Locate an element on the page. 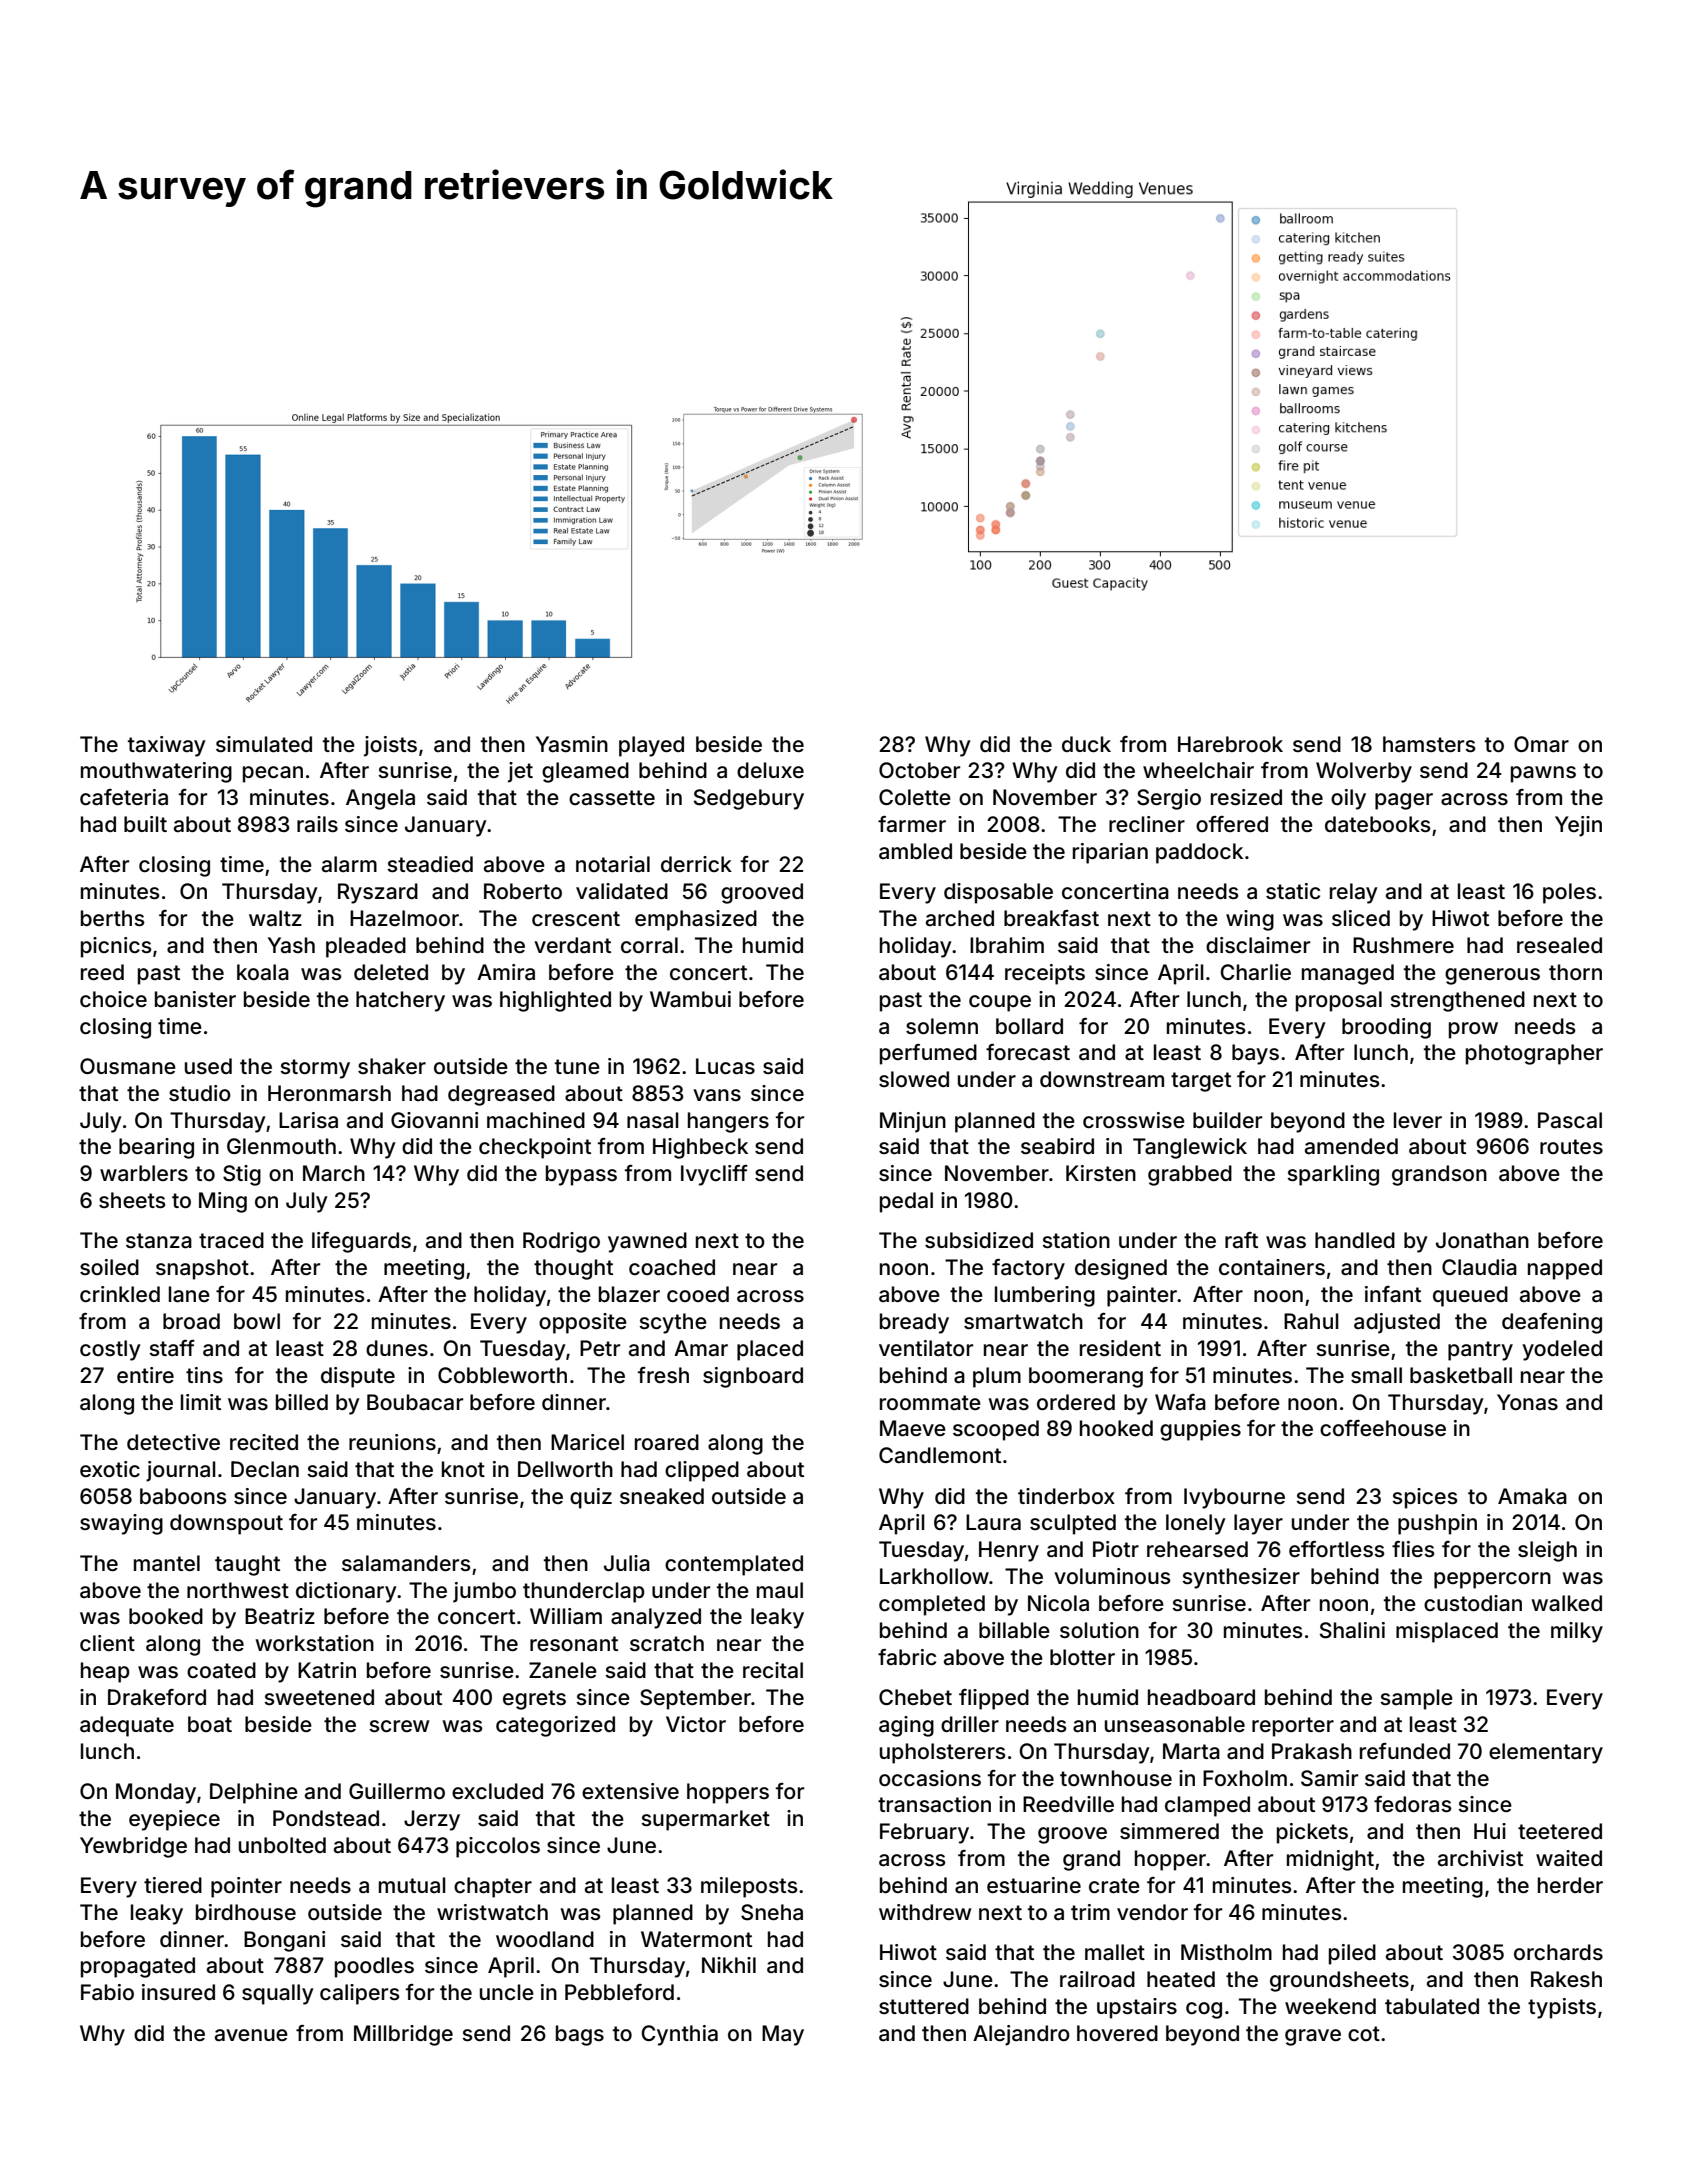 This page has height=2178, width=1683. withdrew is located at coordinates (925, 1912).
